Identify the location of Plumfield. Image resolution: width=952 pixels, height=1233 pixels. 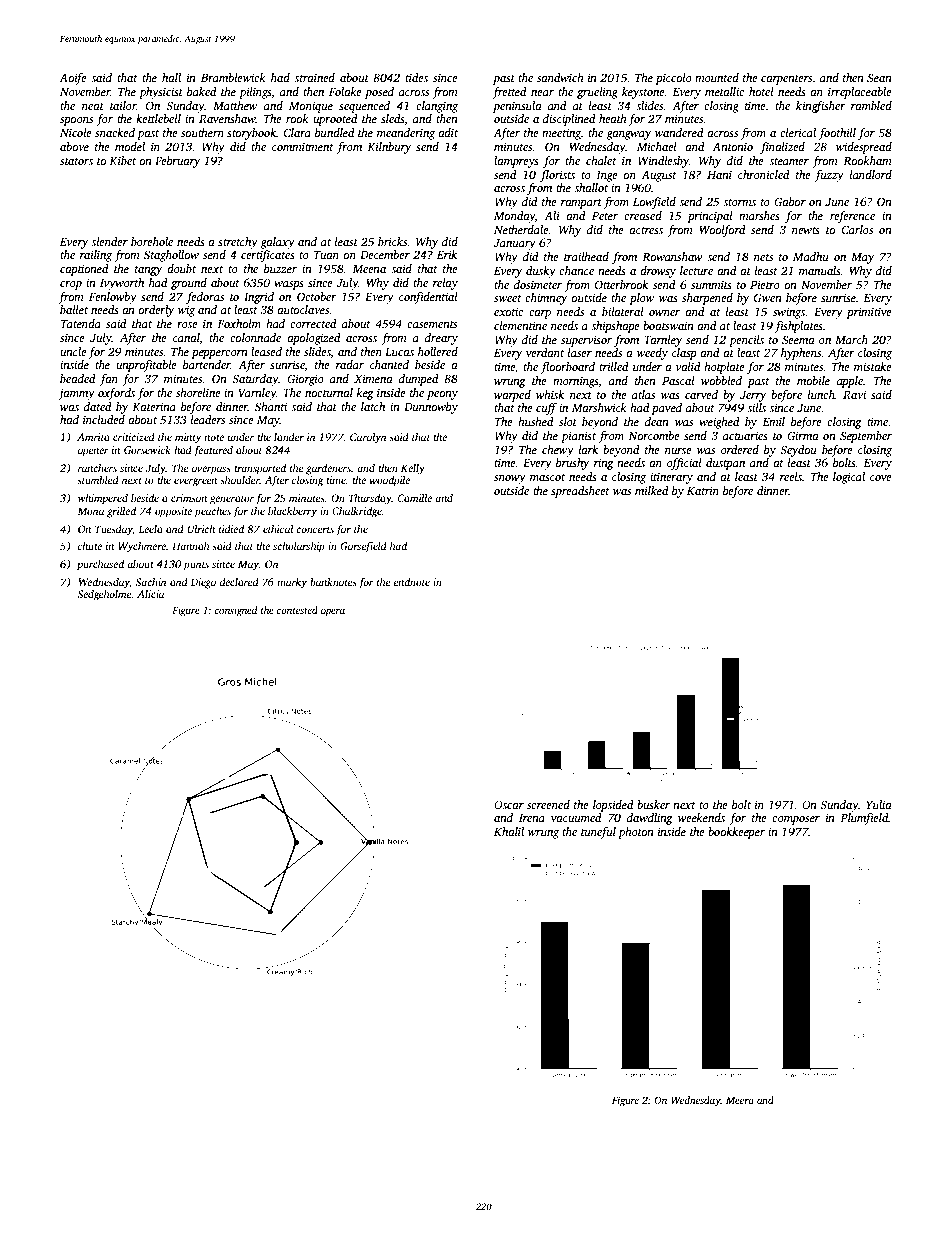
(864, 819).
